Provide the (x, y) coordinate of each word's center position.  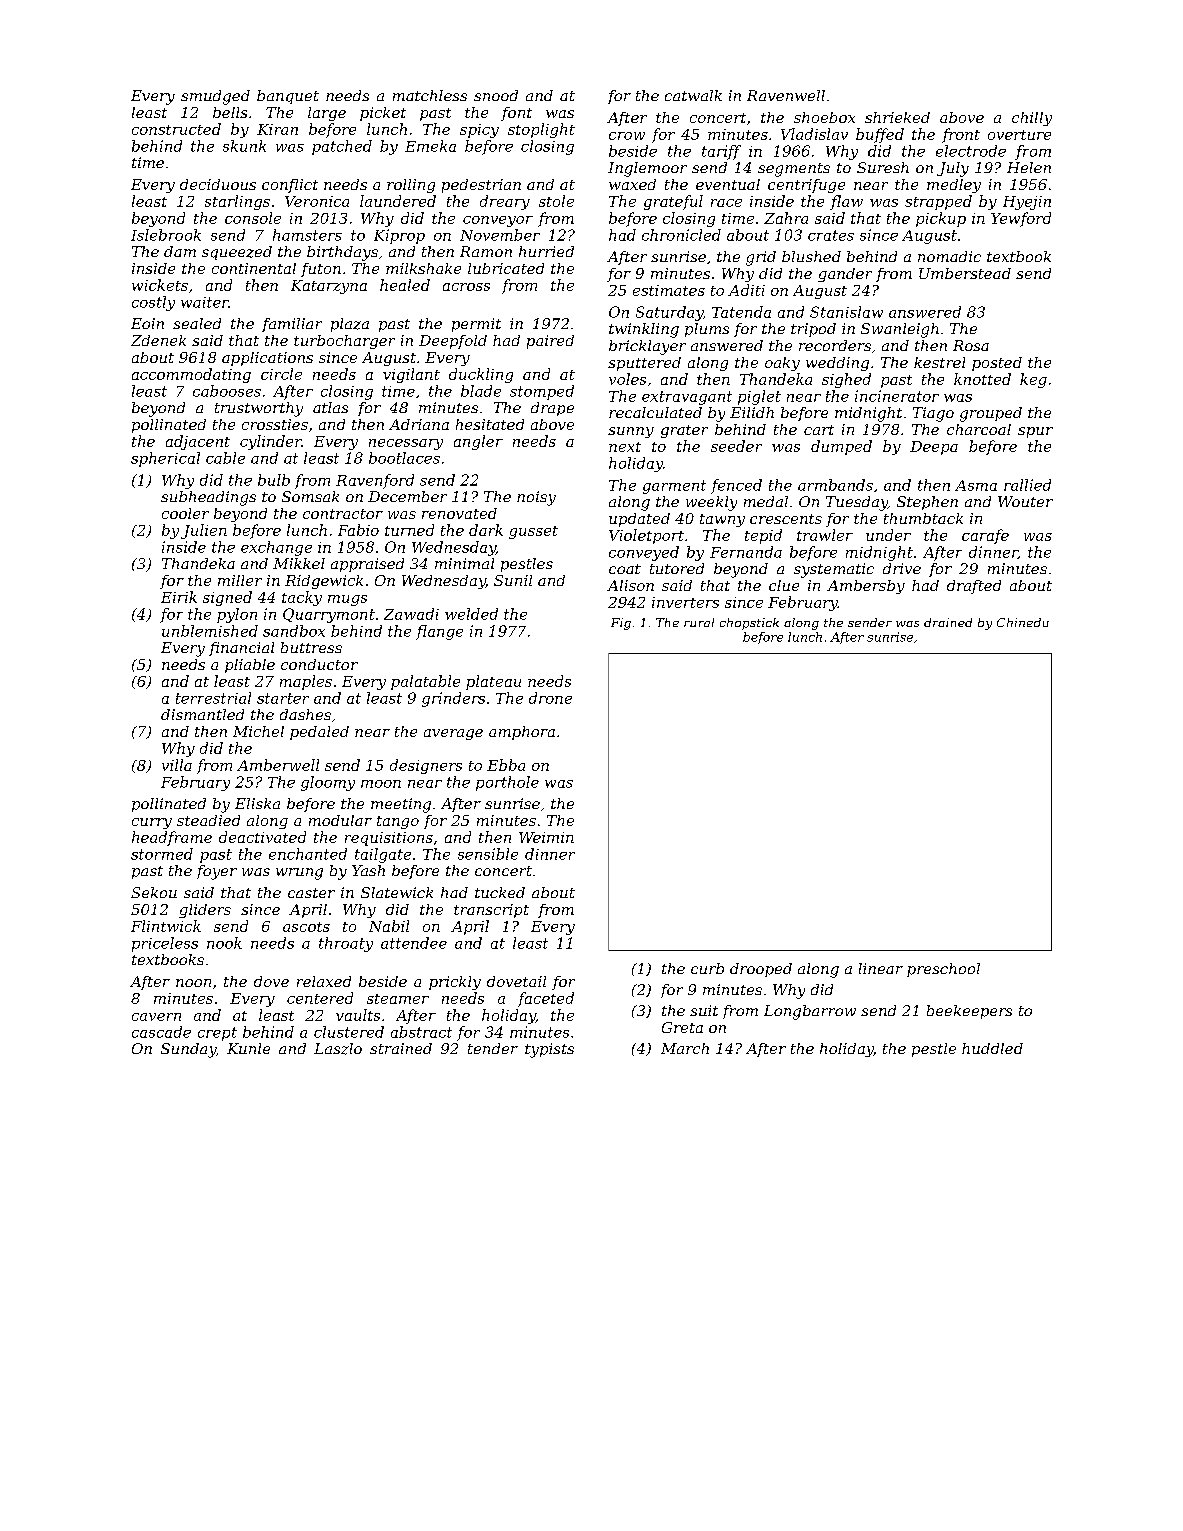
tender (493, 1048)
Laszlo (338, 1049)
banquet (288, 97)
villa (177, 765)
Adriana (419, 424)
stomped (542, 392)
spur (1035, 432)
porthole (507, 783)
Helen (1029, 167)
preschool (943, 970)
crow (627, 136)
